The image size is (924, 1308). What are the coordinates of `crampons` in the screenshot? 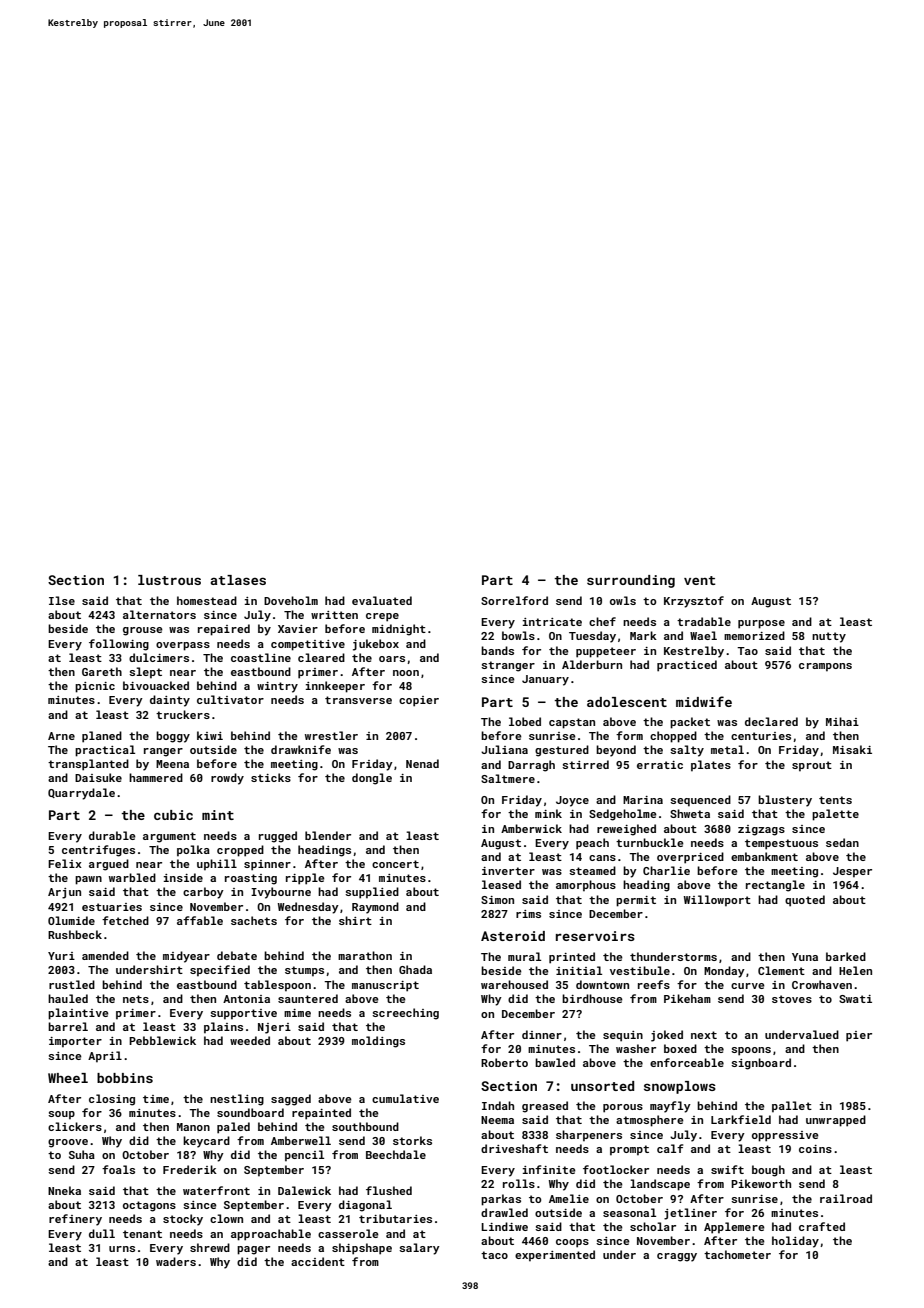 It's located at (825, 667).
